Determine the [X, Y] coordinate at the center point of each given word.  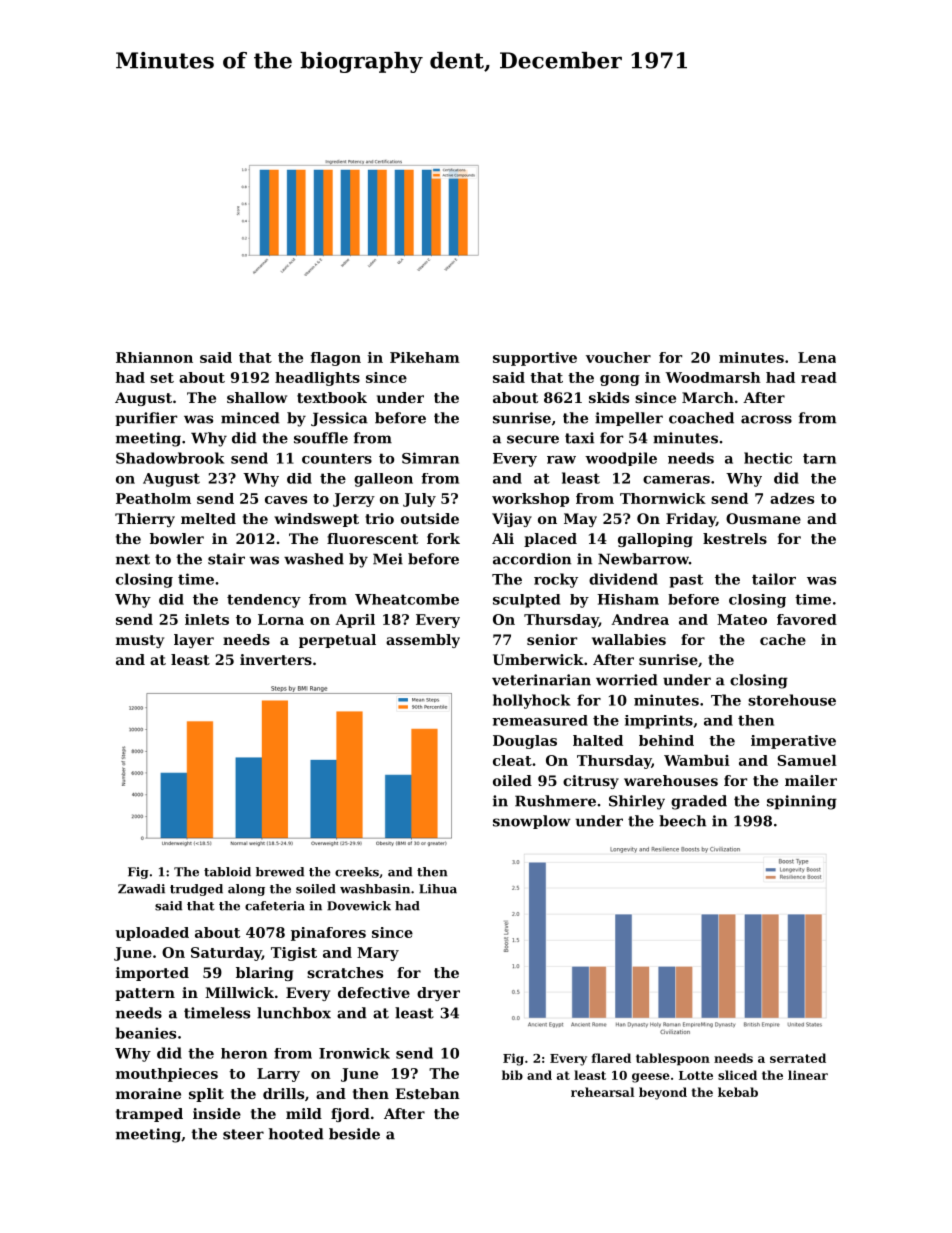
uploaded [152, 934]
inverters [276, 659]
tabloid [227, 872]
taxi [579, 438]
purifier [146, 419]
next [133, 559]
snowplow [532, 822]
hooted [296, 1134]
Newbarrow [643, 559]
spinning [802, 802]
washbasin [375, 889]
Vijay [512, 520]
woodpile [621, 459]
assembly [423, 641]
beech [682, 821]
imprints [659, 722]
